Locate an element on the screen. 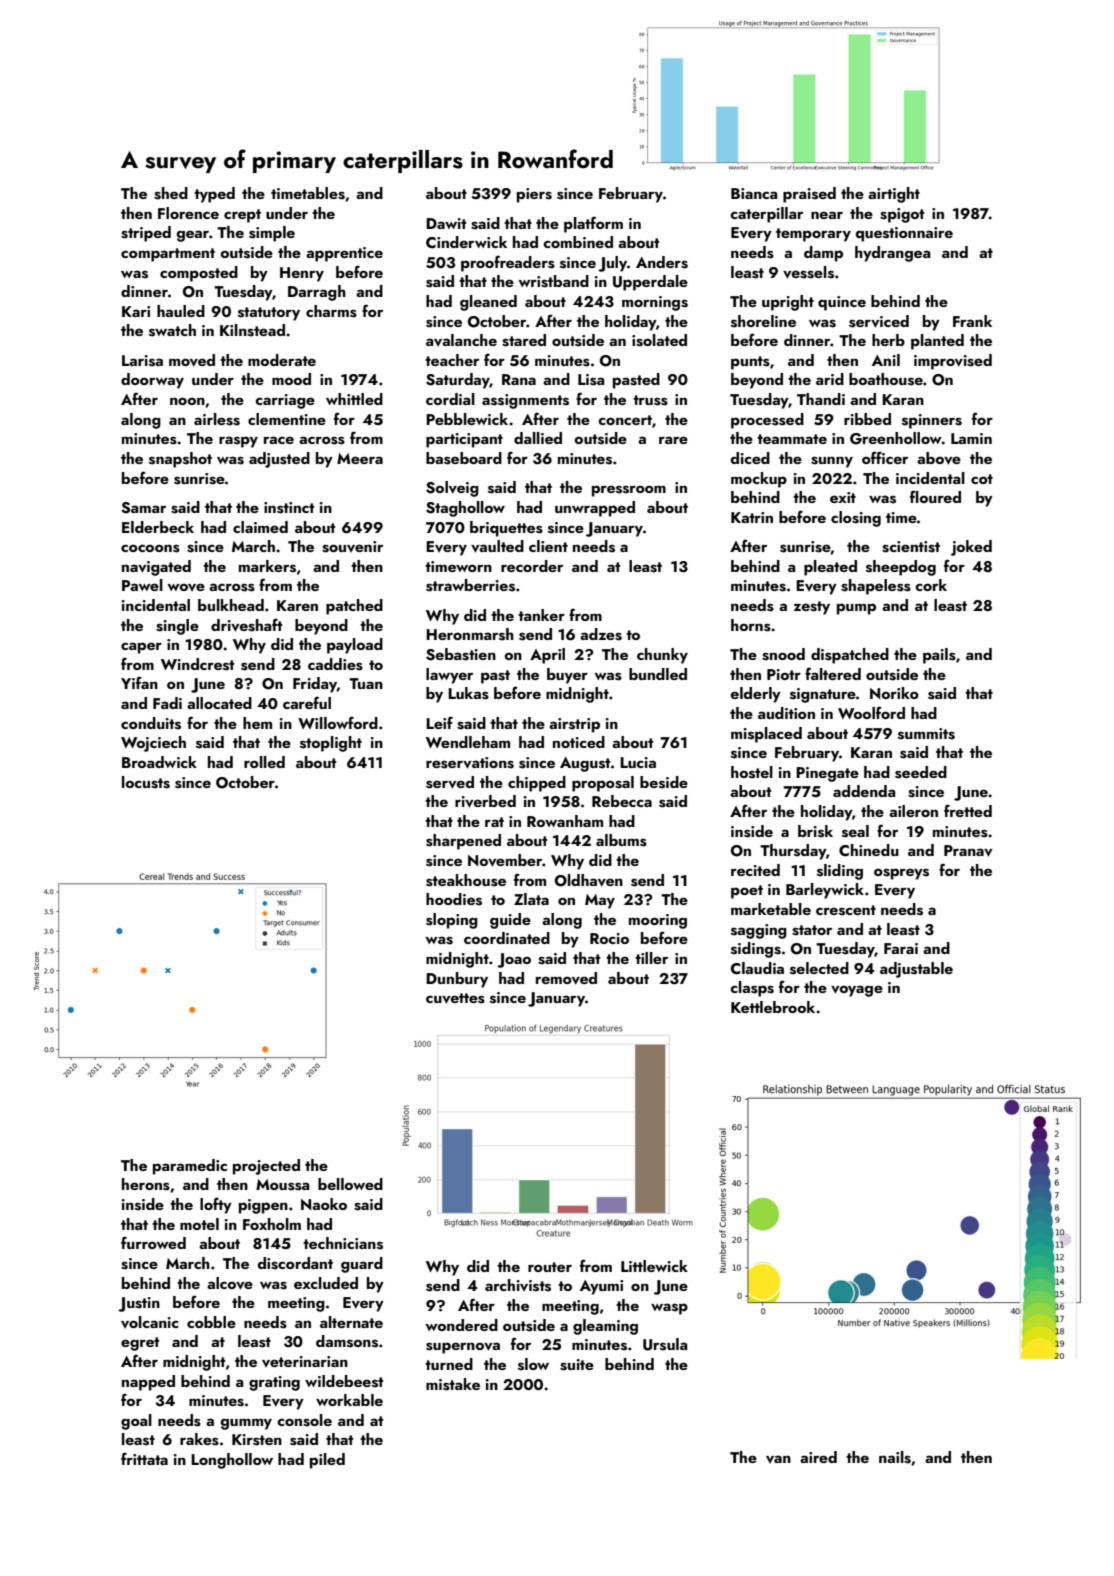  adjustable is located at coordinates (916, 970).
